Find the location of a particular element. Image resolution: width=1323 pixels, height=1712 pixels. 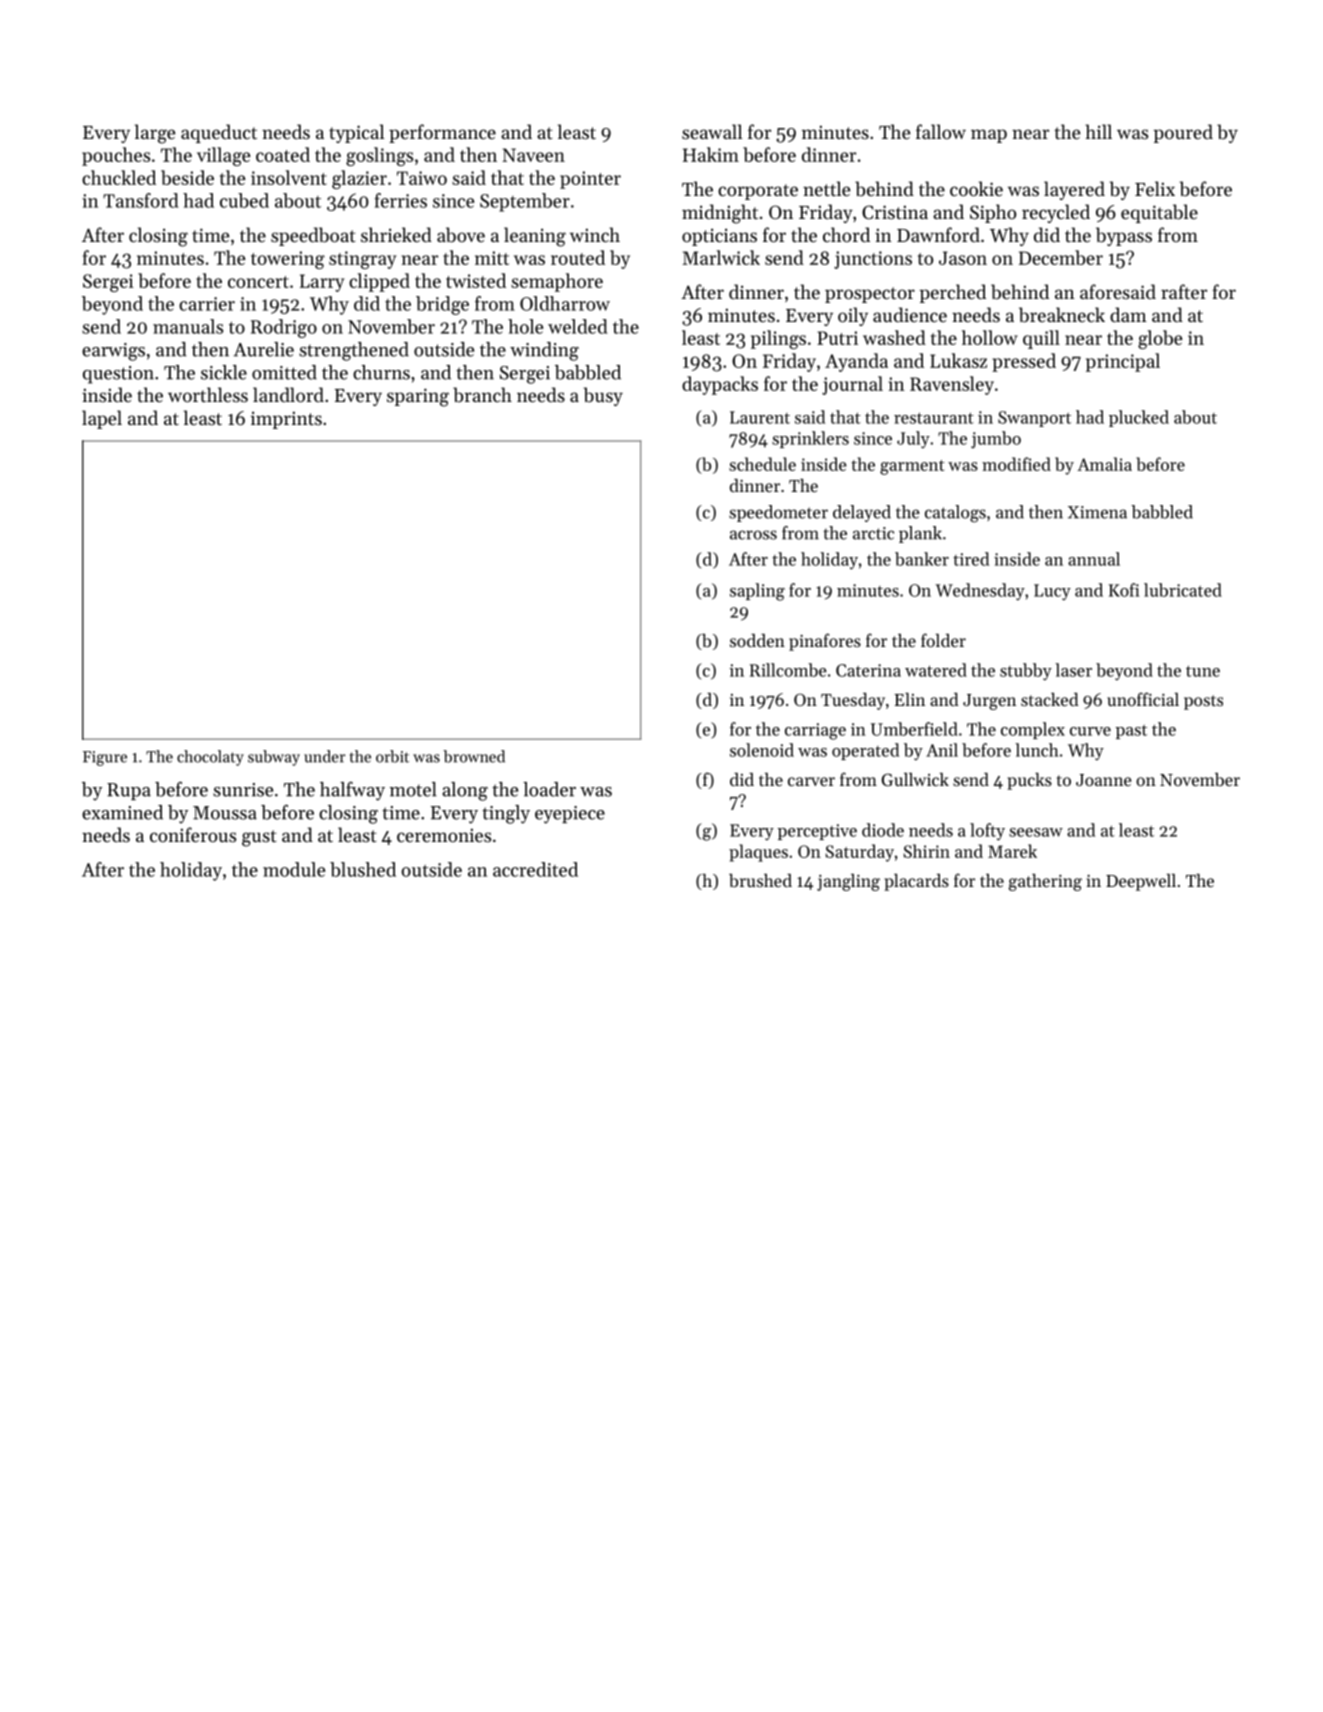

daypacks is located at coordinates (720, 385).
